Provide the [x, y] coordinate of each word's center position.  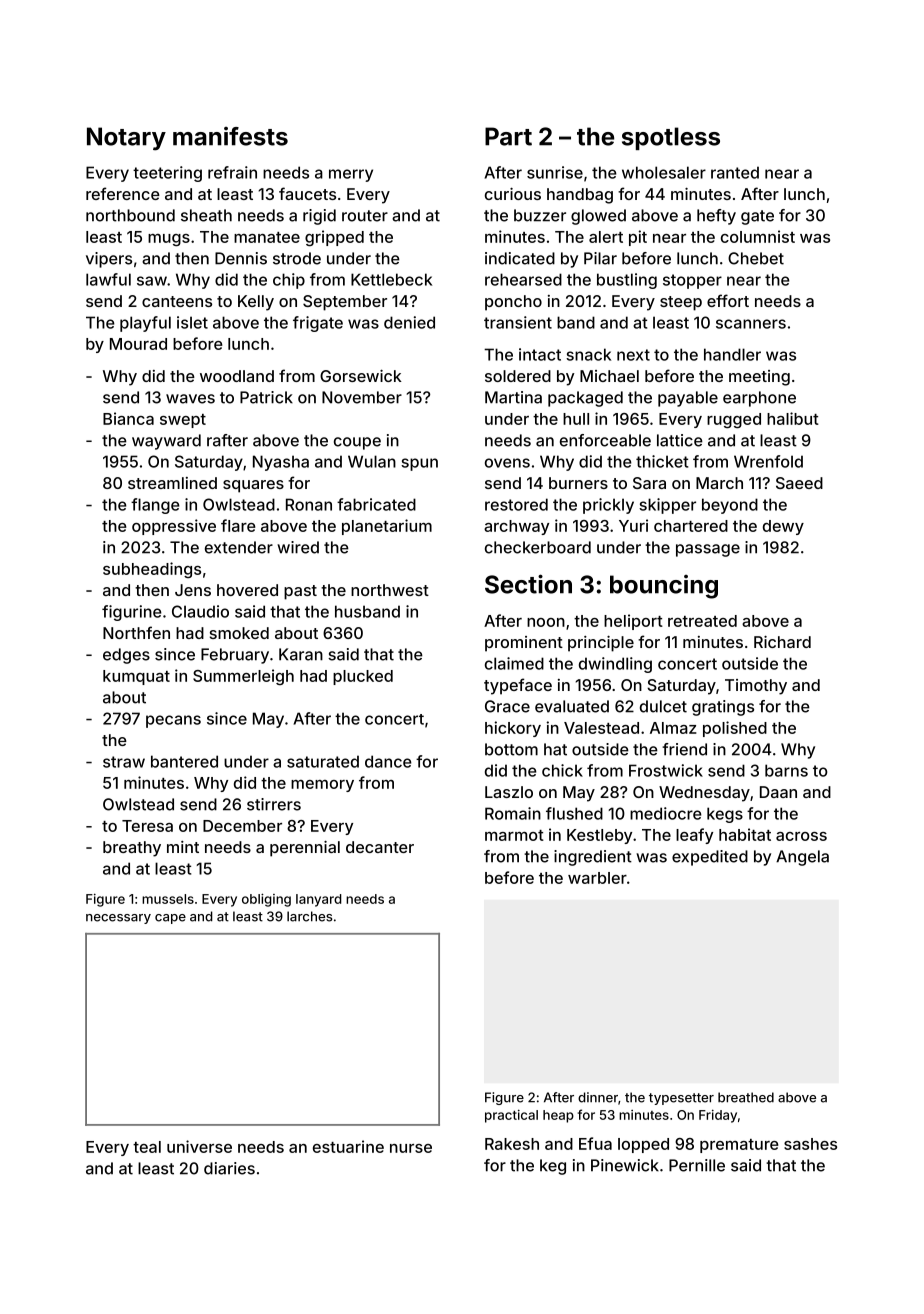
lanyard [319, 900]
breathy [132, 849]
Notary [126, 139]
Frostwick [666, 770]
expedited [710, 858]
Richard [782, 642]
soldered [518, 376]
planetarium [387, 527]
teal [147, 1147]
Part [508, 136]
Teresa [147, 826]
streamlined [172, 483]
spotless [671, 138]
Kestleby [599, 836]
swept [183, 421]
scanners [751, 324]
